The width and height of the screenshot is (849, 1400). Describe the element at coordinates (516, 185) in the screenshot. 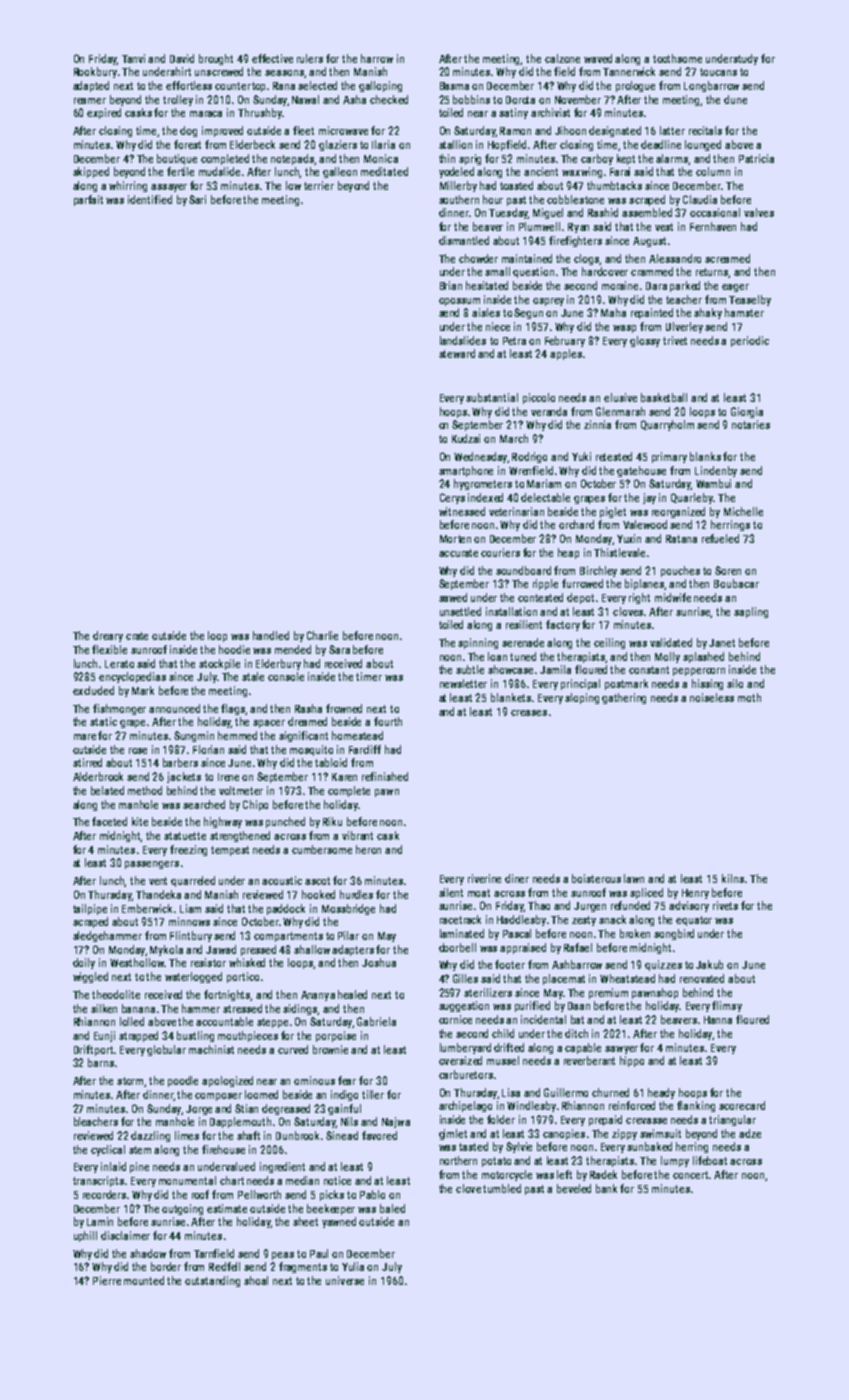

I see `toasted` at that location.
